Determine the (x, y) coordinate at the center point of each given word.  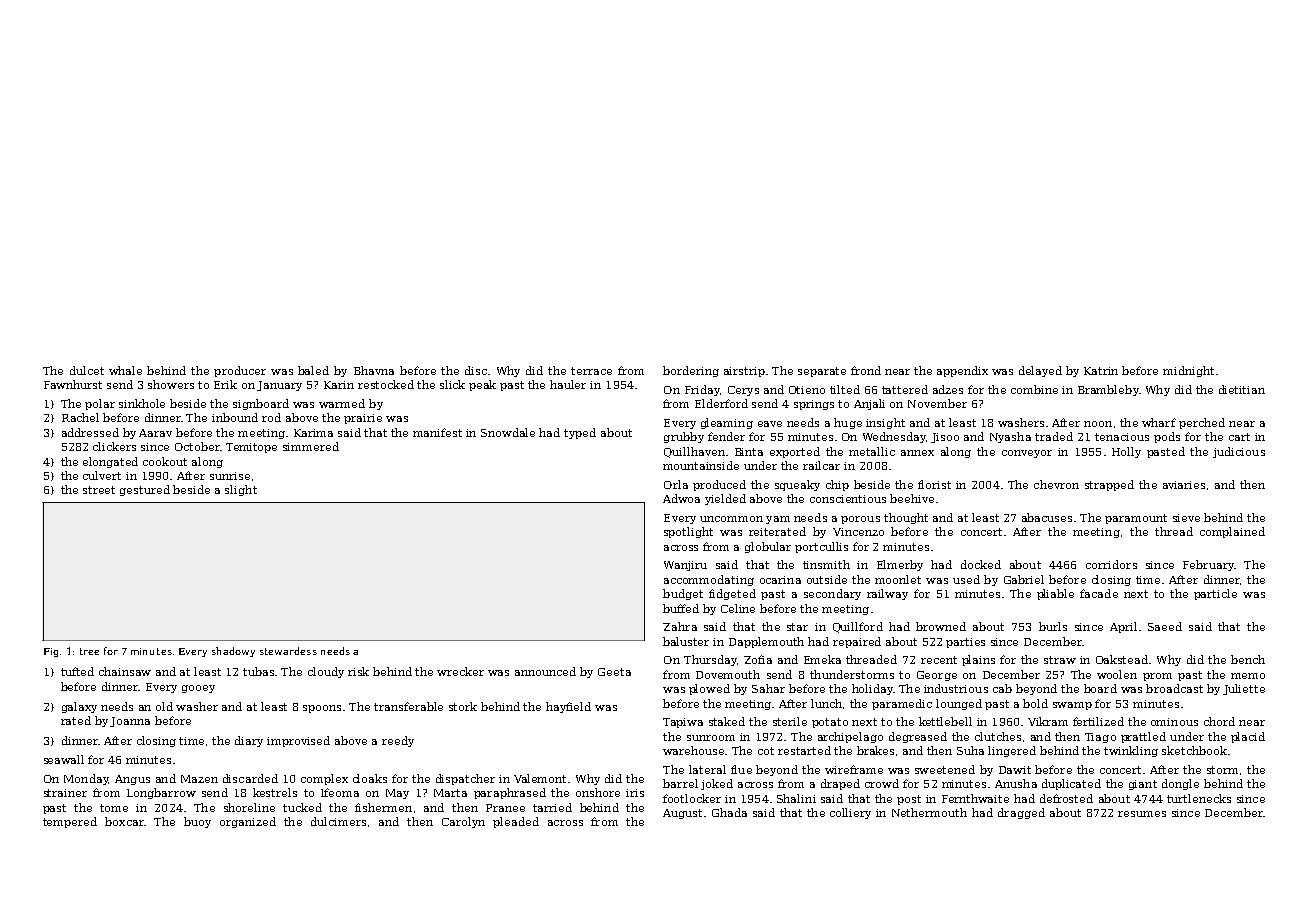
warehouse (694, 750)
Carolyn (463, 822)
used (966, 579)
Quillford (858, 627)
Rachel (80, 417)
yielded (725, 499)
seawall (64, 759)
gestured (145, 490)
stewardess (288, 651)
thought (906, 518)
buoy (197, 822)
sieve (1186, 518)
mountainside (701, 465)
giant (1143, 785)
